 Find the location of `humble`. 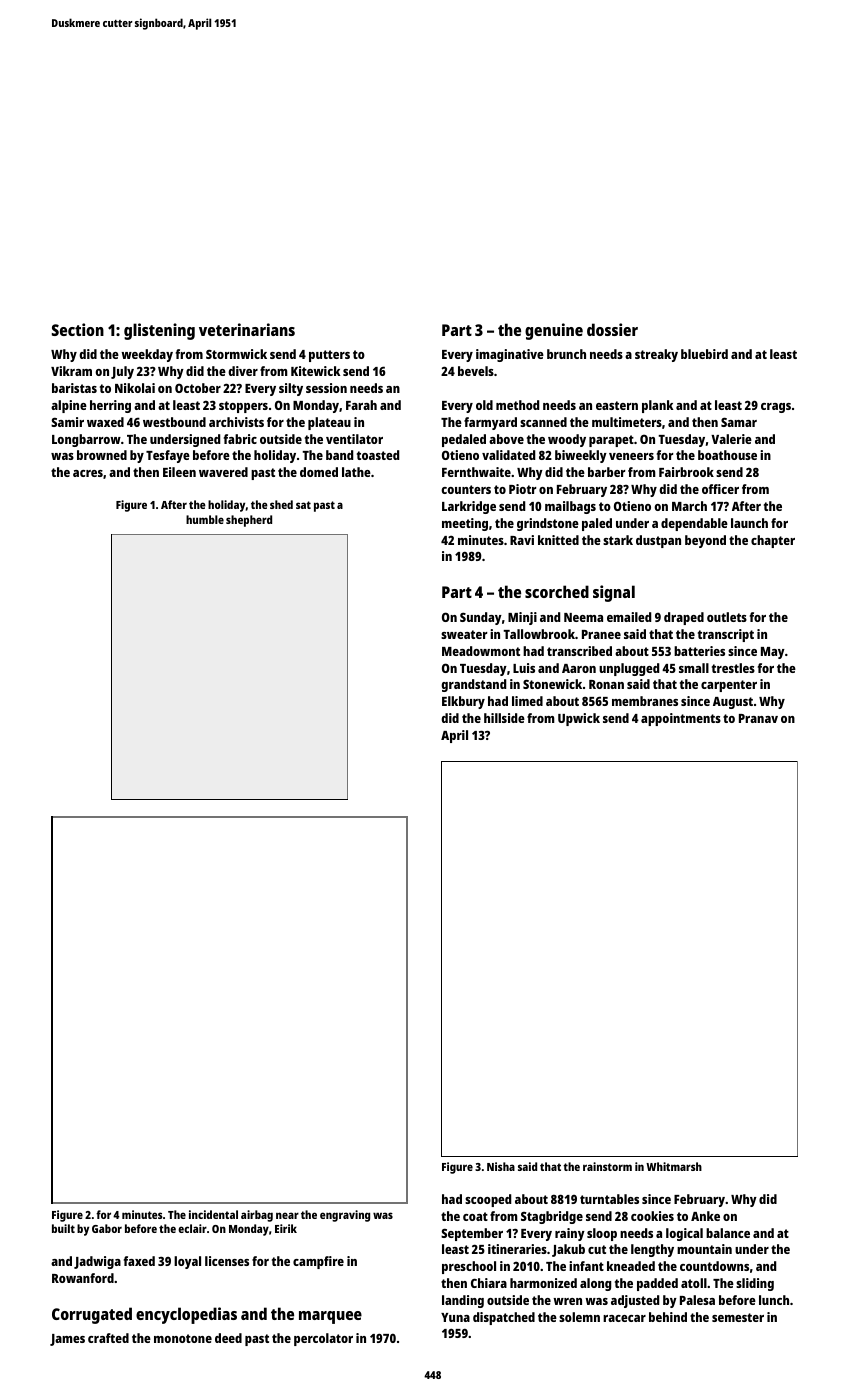

humble is located at coordinates (205, 519).
